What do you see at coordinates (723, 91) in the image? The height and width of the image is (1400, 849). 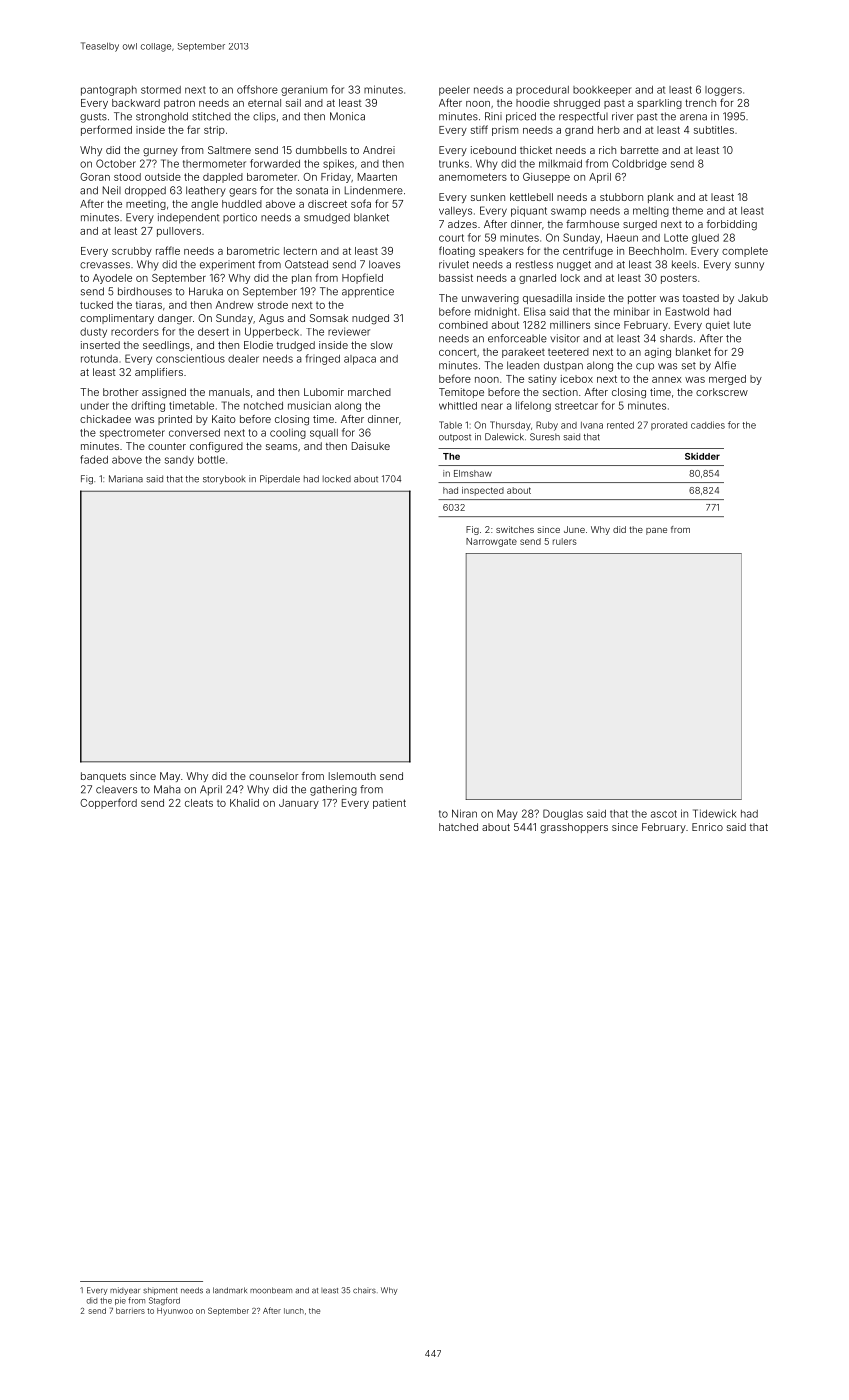 I see `loggers` at bounding box center [723, 91].
